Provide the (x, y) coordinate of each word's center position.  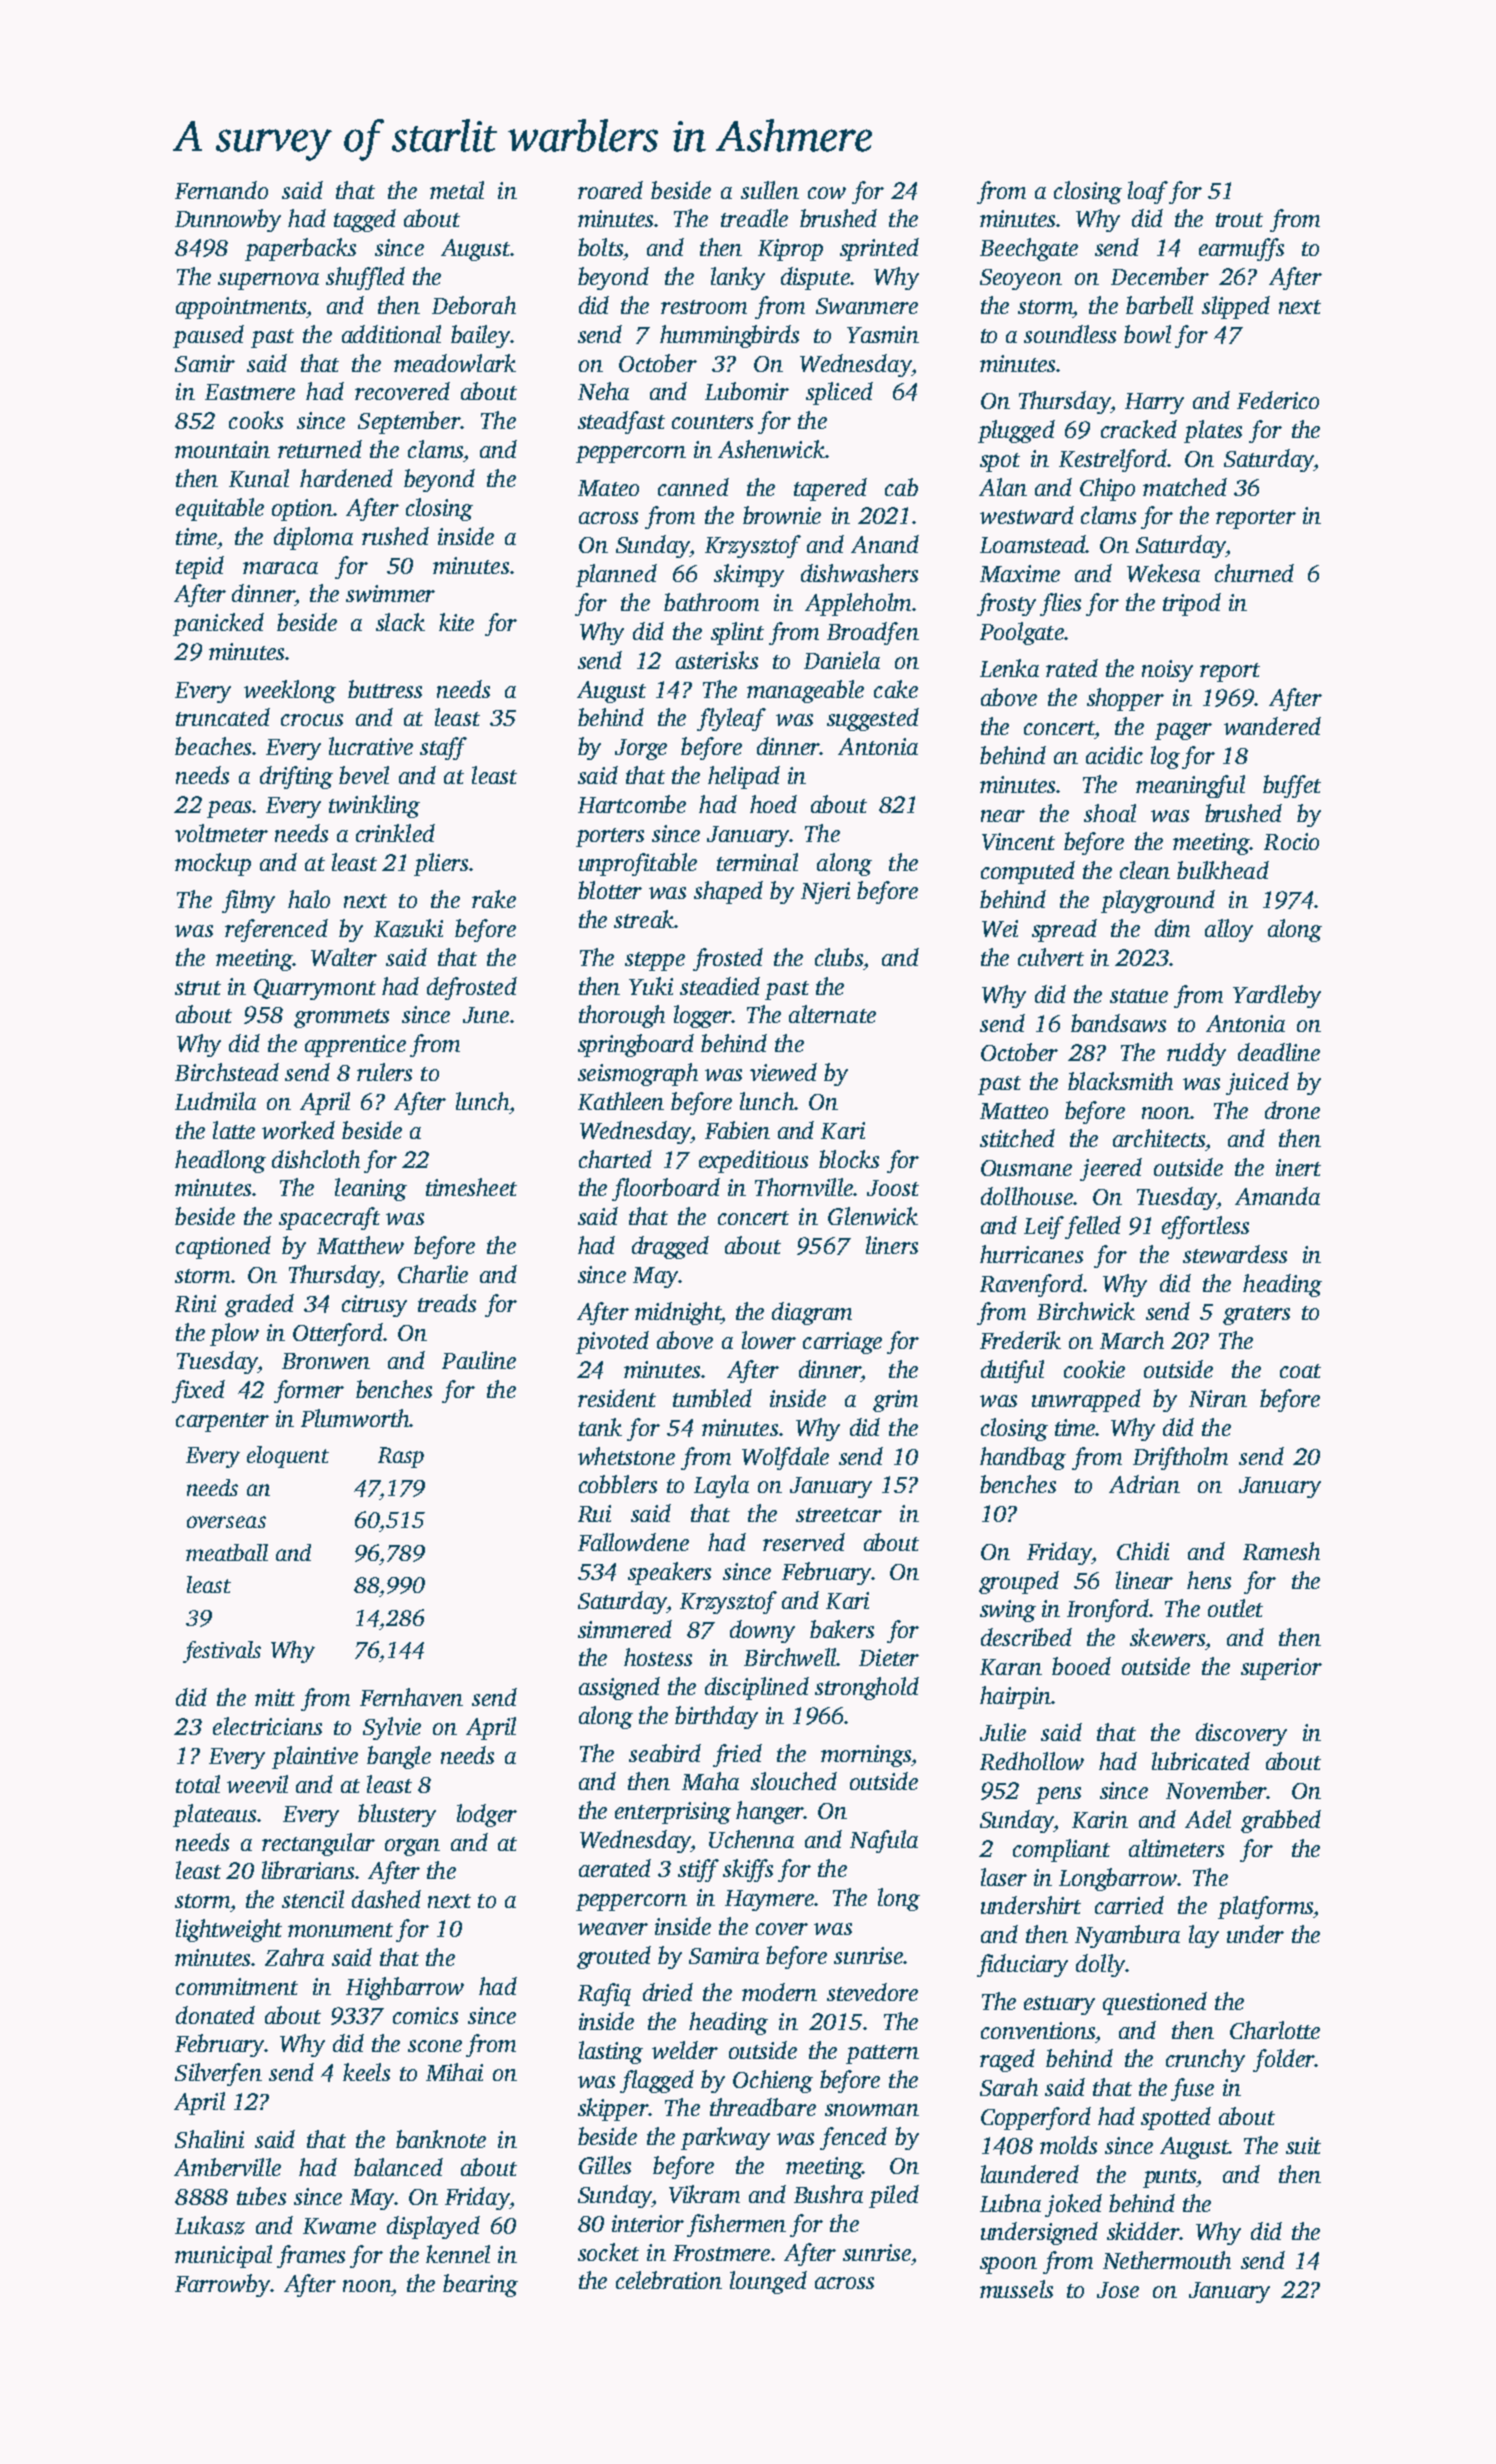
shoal (1110, 813)
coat (1300, 1371)
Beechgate (1029, 249)
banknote (441, 2139)
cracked (1139, 429)
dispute (815, 278)
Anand (885, 544)
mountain (222, 449)
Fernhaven (411, 1697)
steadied (720, 986)
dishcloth (316, 1159)
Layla (721, 1486)
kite (456, 622)
